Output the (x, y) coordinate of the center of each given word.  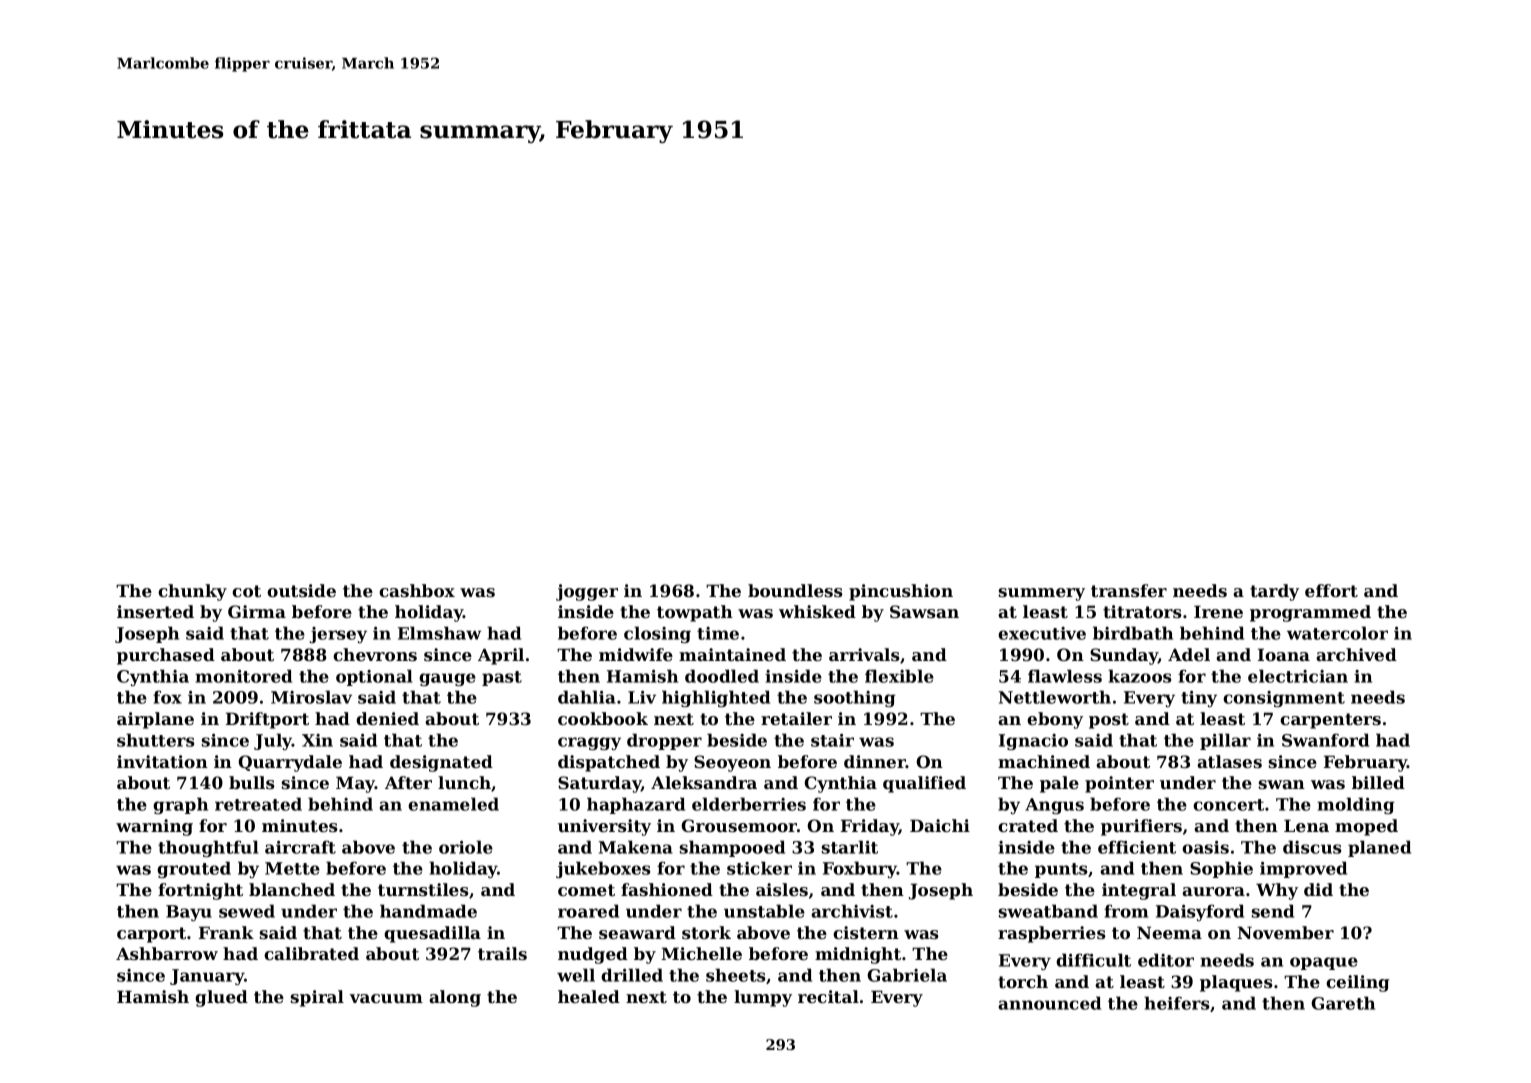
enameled (453, 804)
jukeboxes (603, 869)
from (1126, 911)
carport (151, 935)
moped (1366, 827)
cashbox (417, 590)
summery (1042, 594)
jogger (587, 592)
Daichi (940, 825)
